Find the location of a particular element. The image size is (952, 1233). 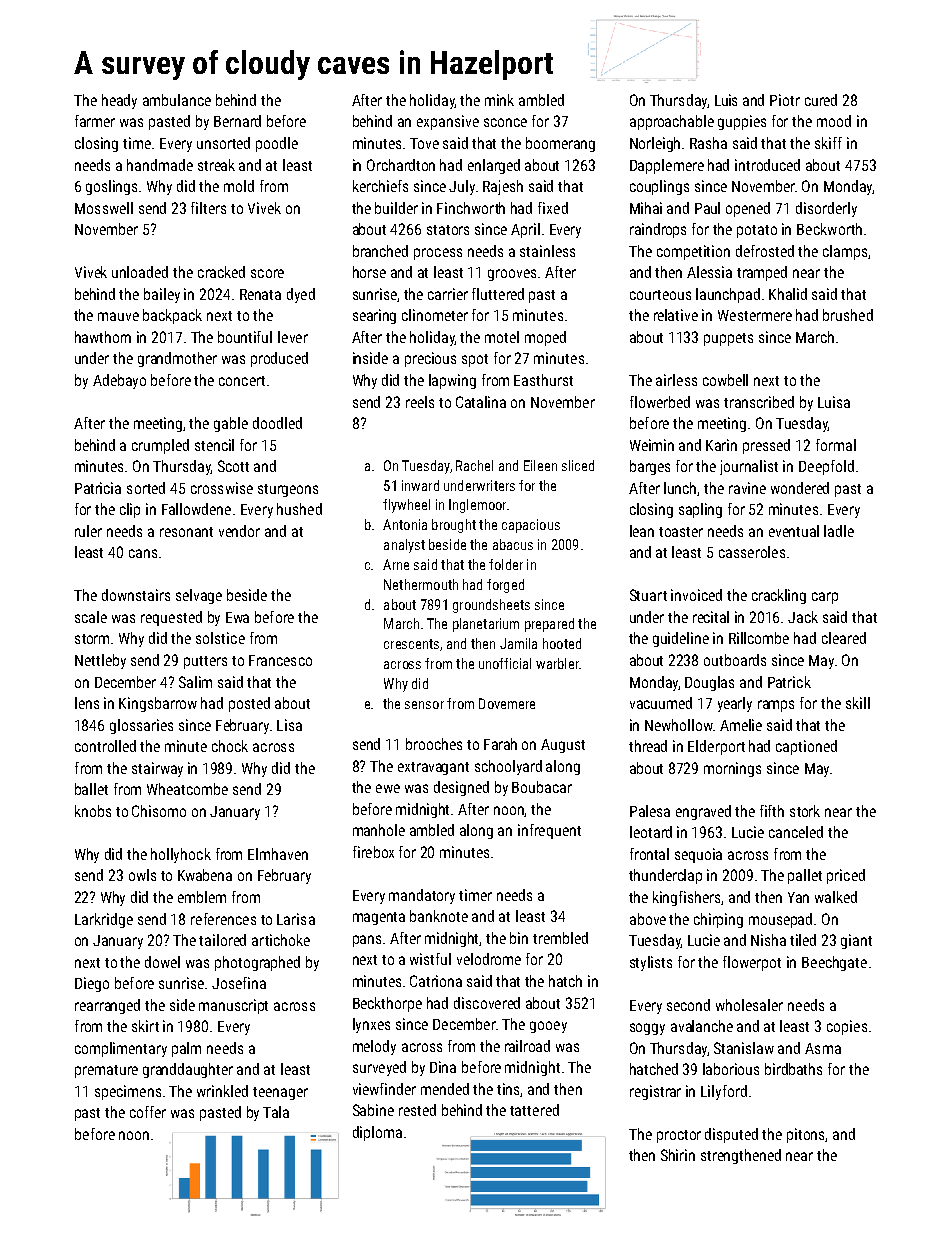

avalanche is located at coordinates (702, 1026).
